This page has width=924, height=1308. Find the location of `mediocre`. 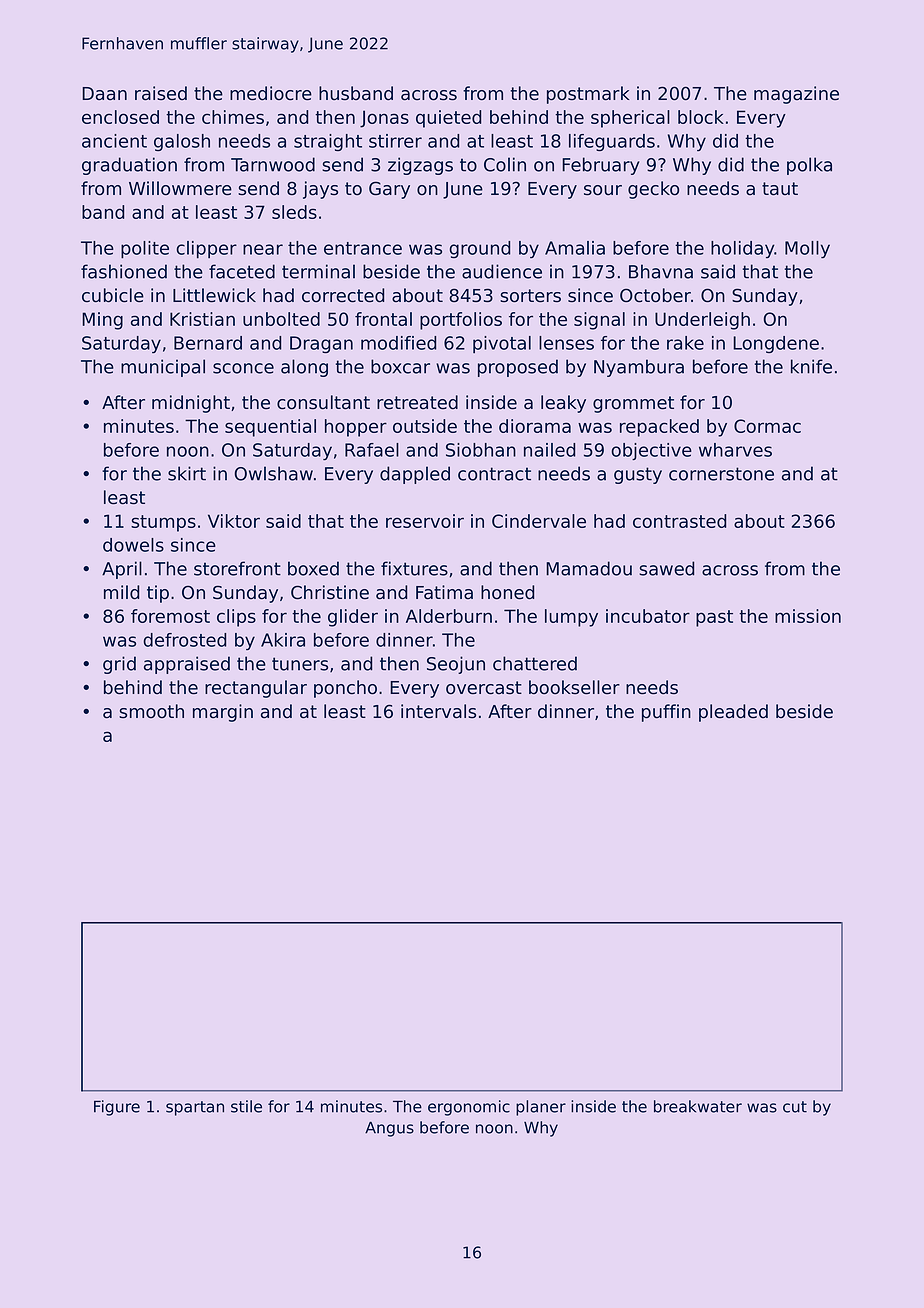

mediocre is located at coordinates (271, 93).
